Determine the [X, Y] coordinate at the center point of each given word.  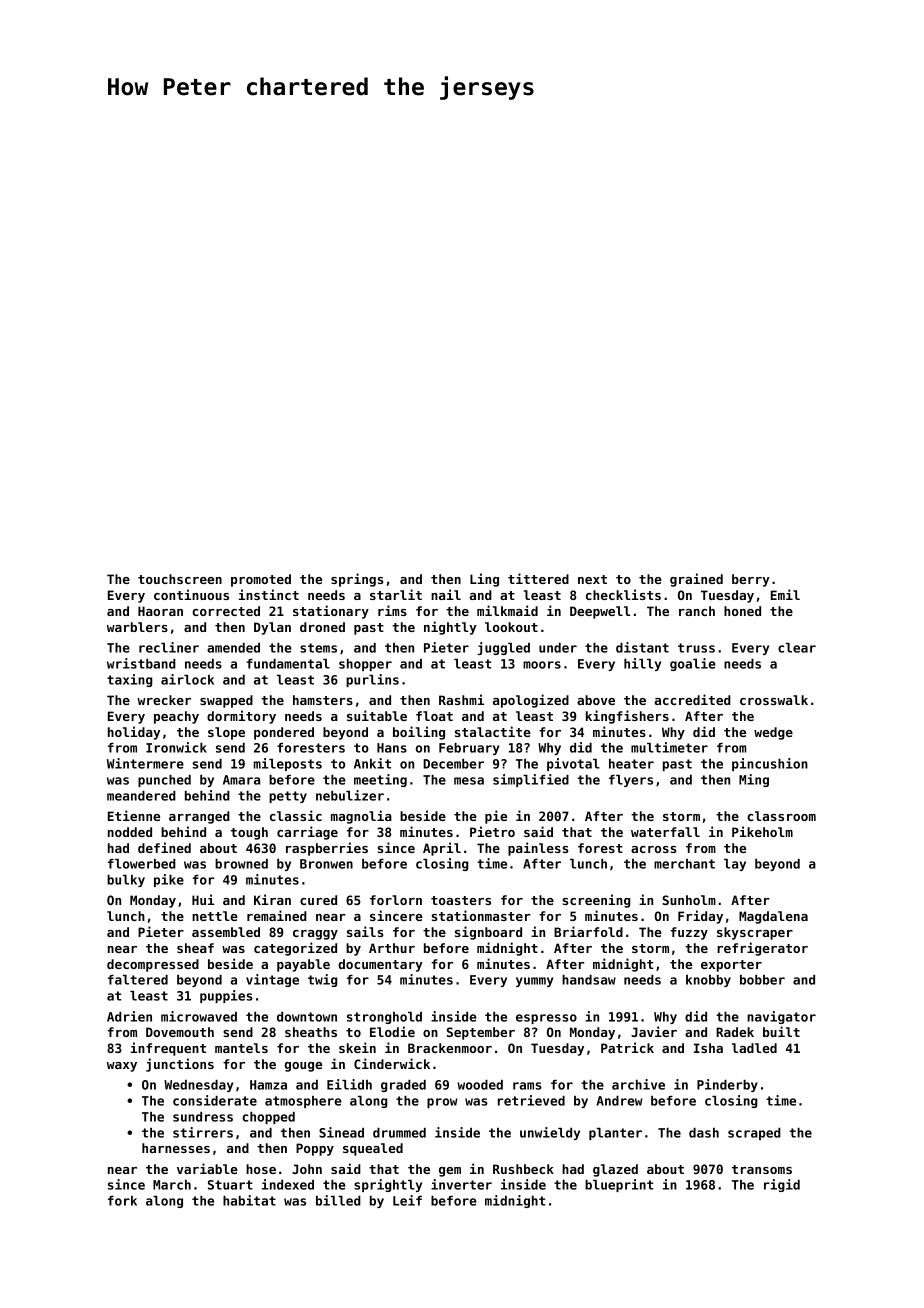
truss [696, 648]
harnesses [176, 1148]
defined [164, 847]
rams [527, 1086]
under [558, 648]
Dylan [272, 628]
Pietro [492, 831]
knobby [708, 981]
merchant [684, 864]
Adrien [129, 1016]
